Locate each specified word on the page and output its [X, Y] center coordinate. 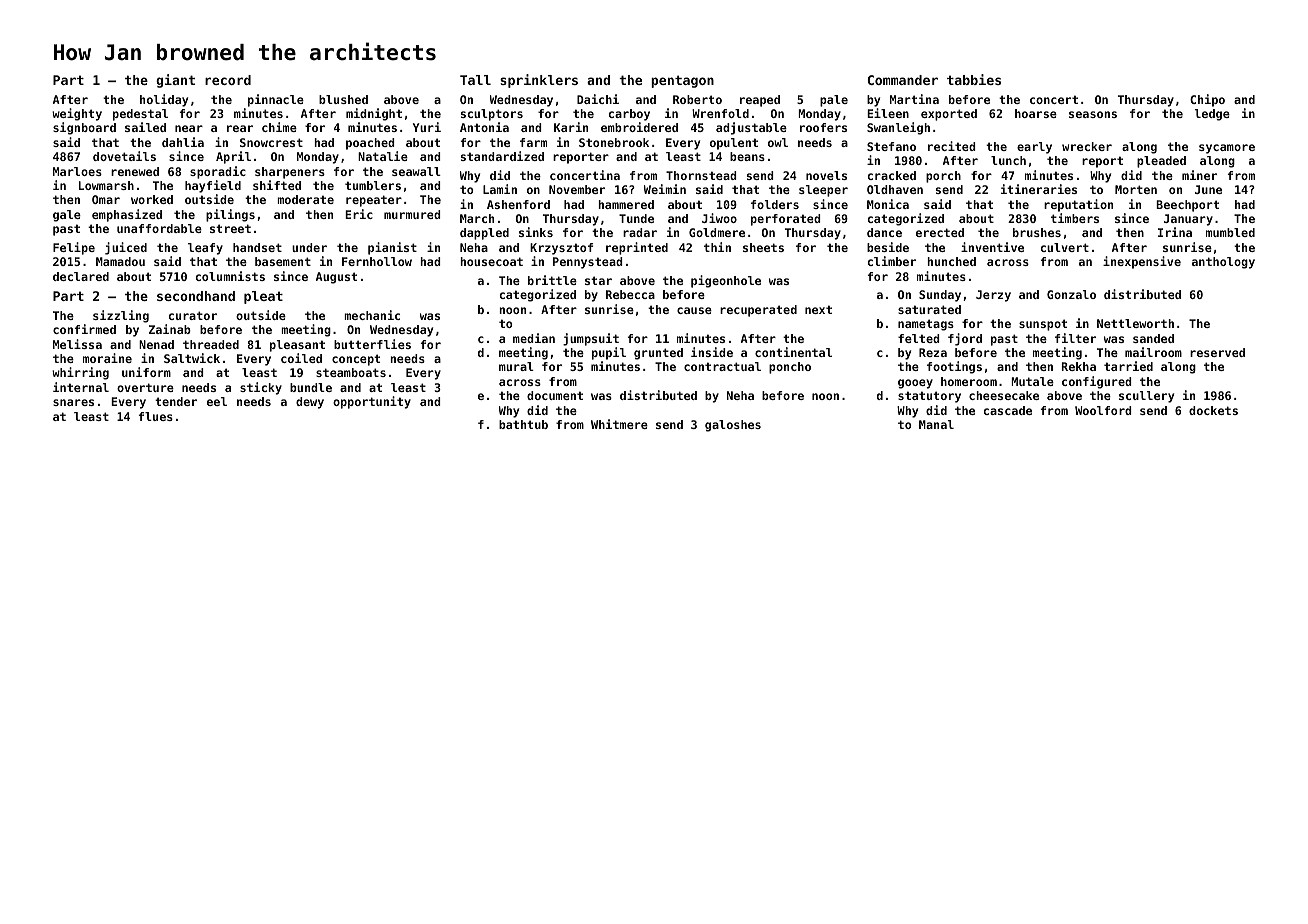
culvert [1065, 247]
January [1188, 220]
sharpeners [290, 173]
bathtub [523, 424]
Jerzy [993, 296]
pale [834, 101]
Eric [359, 214]
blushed [343, 99]
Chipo [1207, 100]
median [534, 338]
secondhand [196, 296]
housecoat [491, 261]
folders [775, 204]
